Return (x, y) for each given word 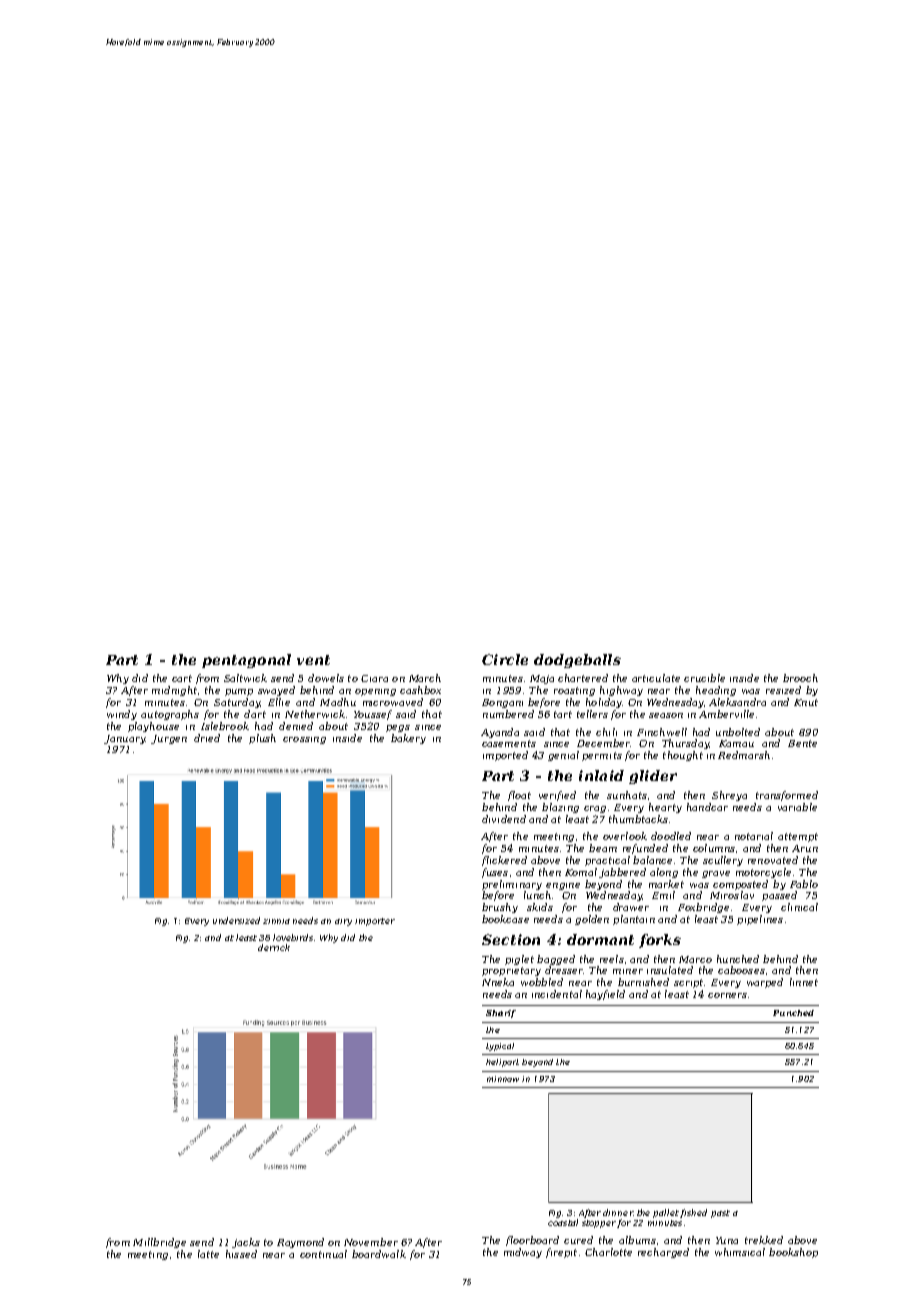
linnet (804, 982)
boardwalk (379, 1254)
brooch (800, 678)
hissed (241, 1254)
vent (313, 660)
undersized (236, 920)
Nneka (498, 982)
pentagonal (246, 661)
